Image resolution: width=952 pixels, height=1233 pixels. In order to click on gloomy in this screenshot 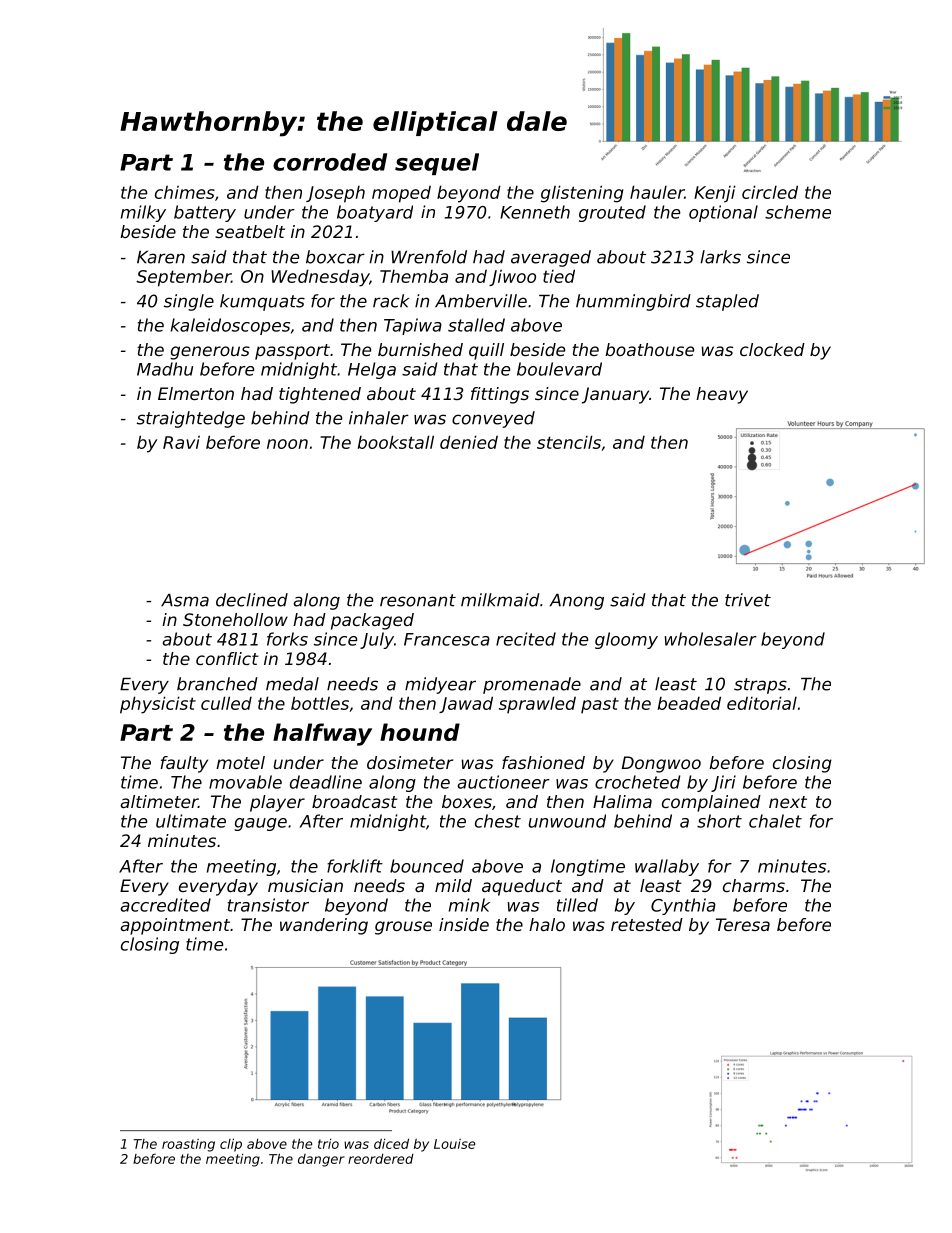, I will do `click(626, 640)`.
